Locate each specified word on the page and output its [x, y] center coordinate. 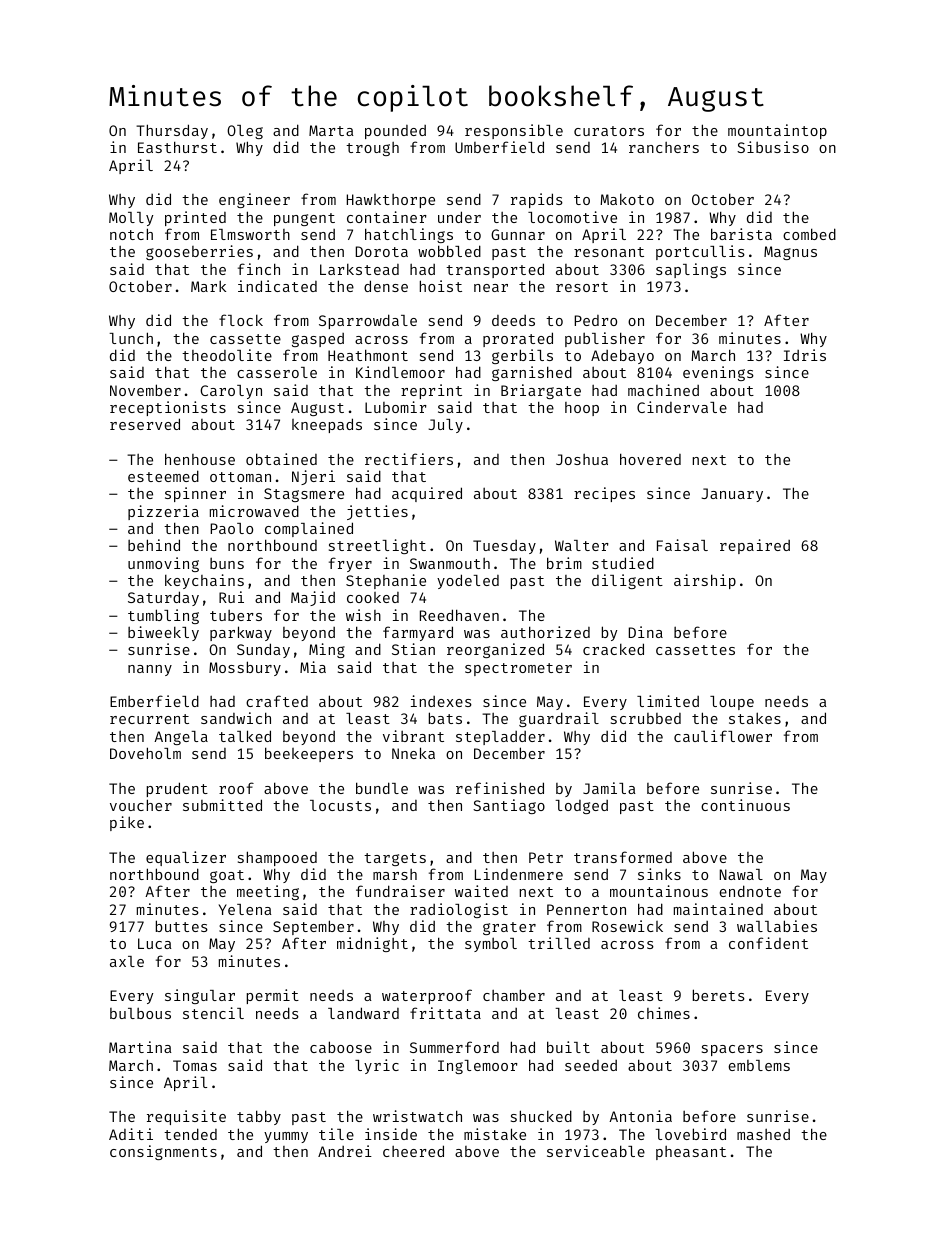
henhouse [200, 459]
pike [127, 823]
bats [445, 718]
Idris [805, 355]
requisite [186, 1117]
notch [131, 234]
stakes [755, 718]
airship [705, 581]
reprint [431, 391]
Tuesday [504, 547]
